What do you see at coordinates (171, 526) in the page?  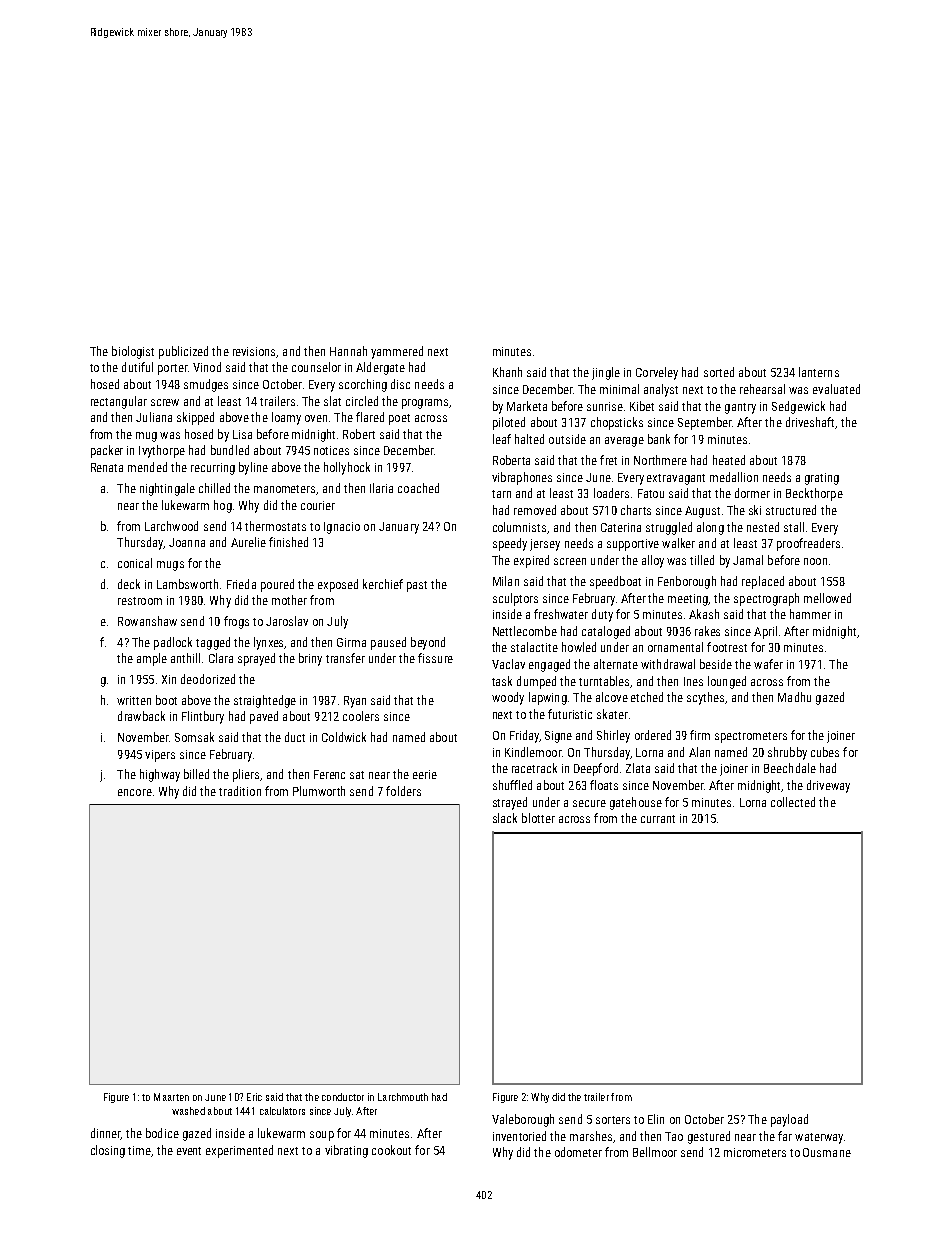 I see `Larchwood` at bounding box center [171, 526].
